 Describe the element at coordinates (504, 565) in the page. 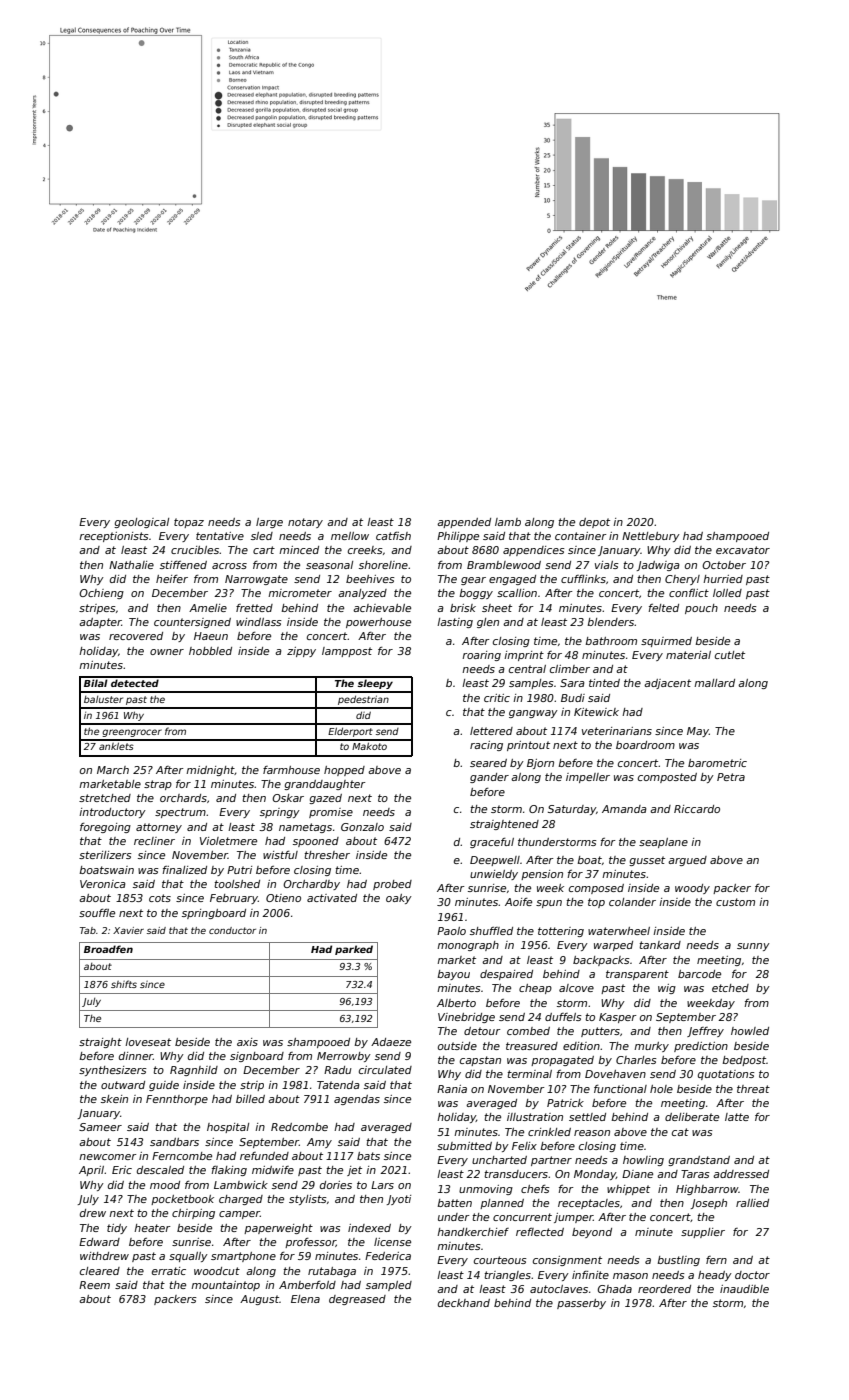

I see `Bramblewood` at that location.
